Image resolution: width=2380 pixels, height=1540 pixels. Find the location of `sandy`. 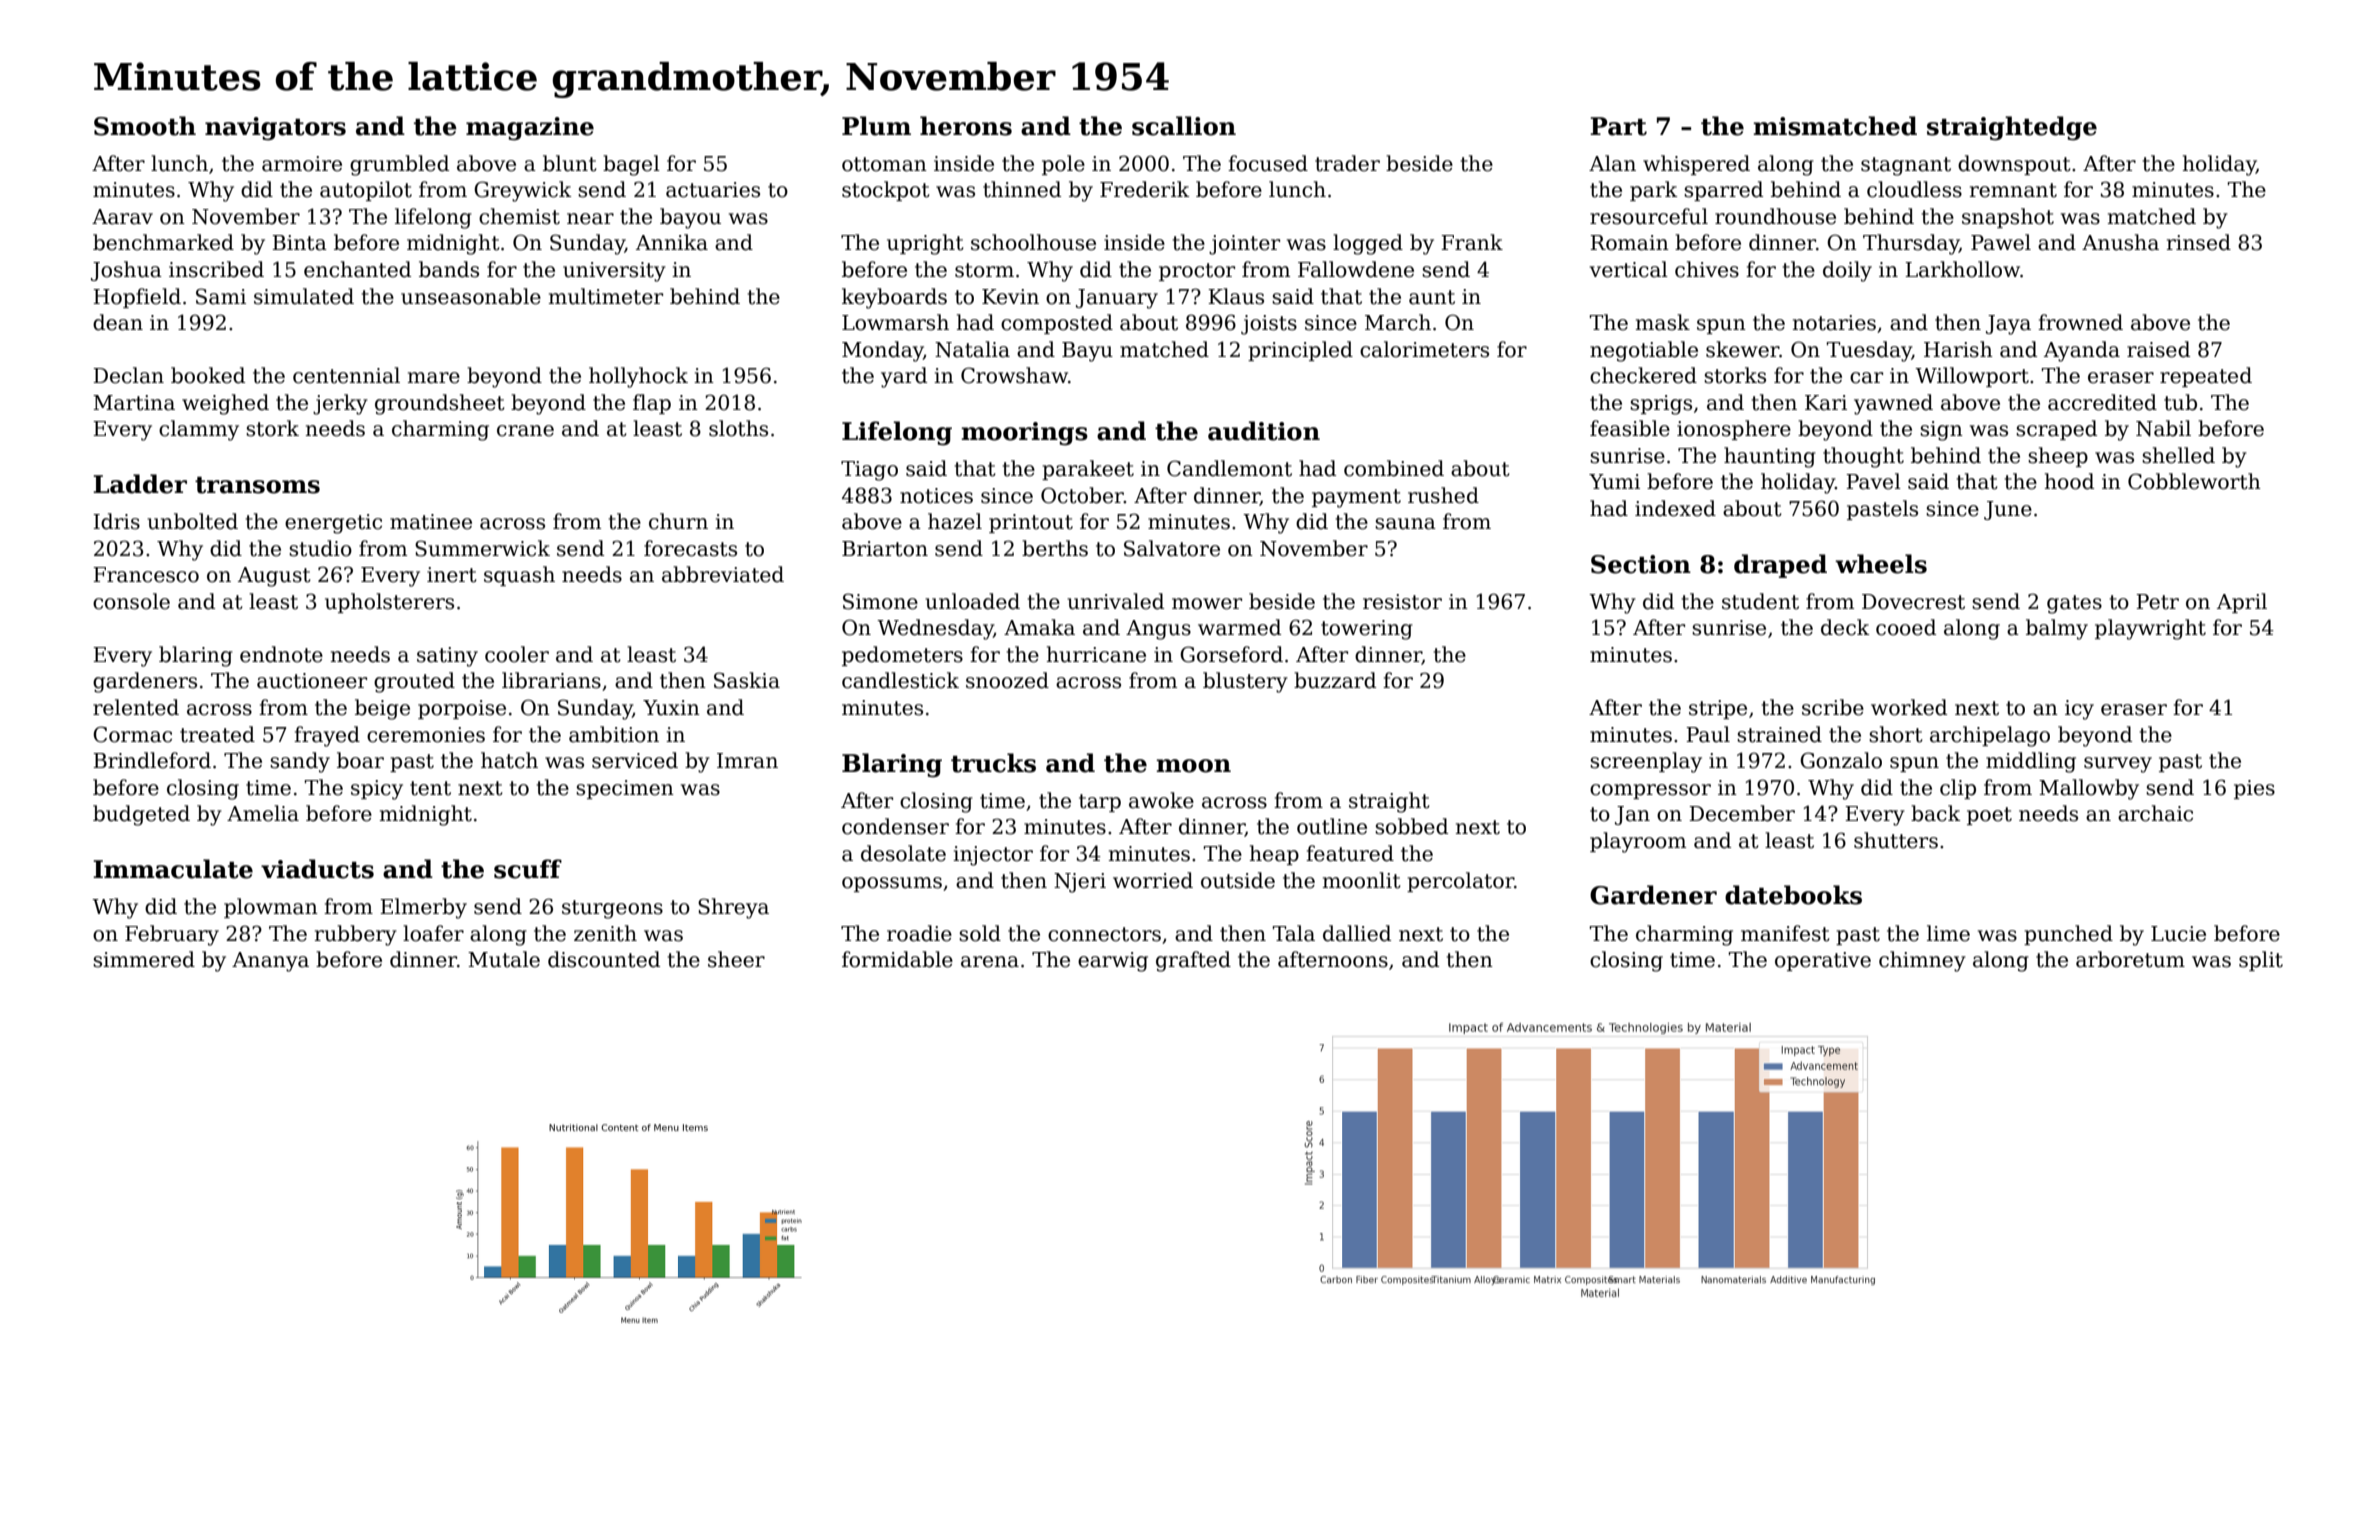

sandy is located at coordinates (300, 762).
